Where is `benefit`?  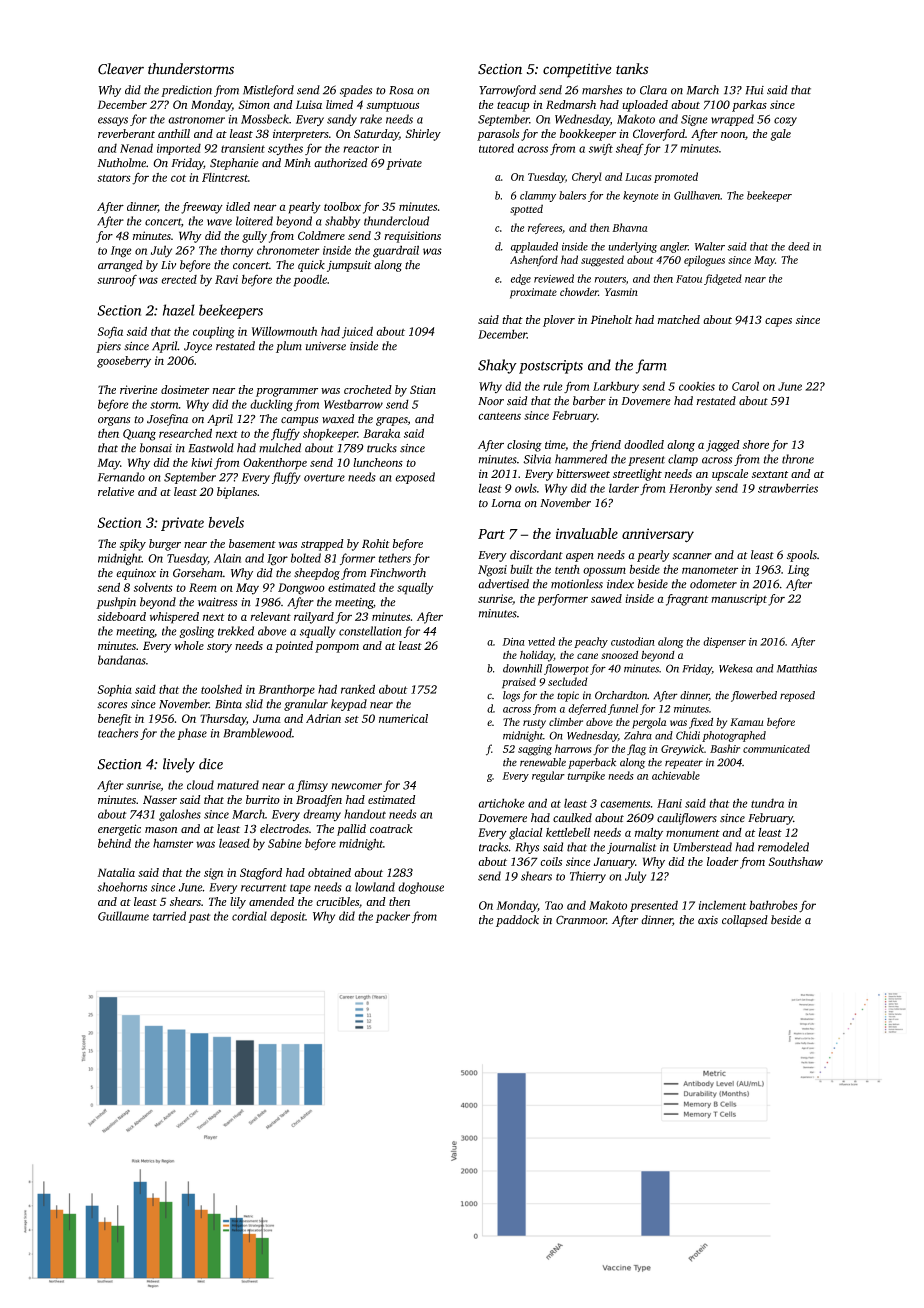 benefit is located at coordinates (115, 720).
